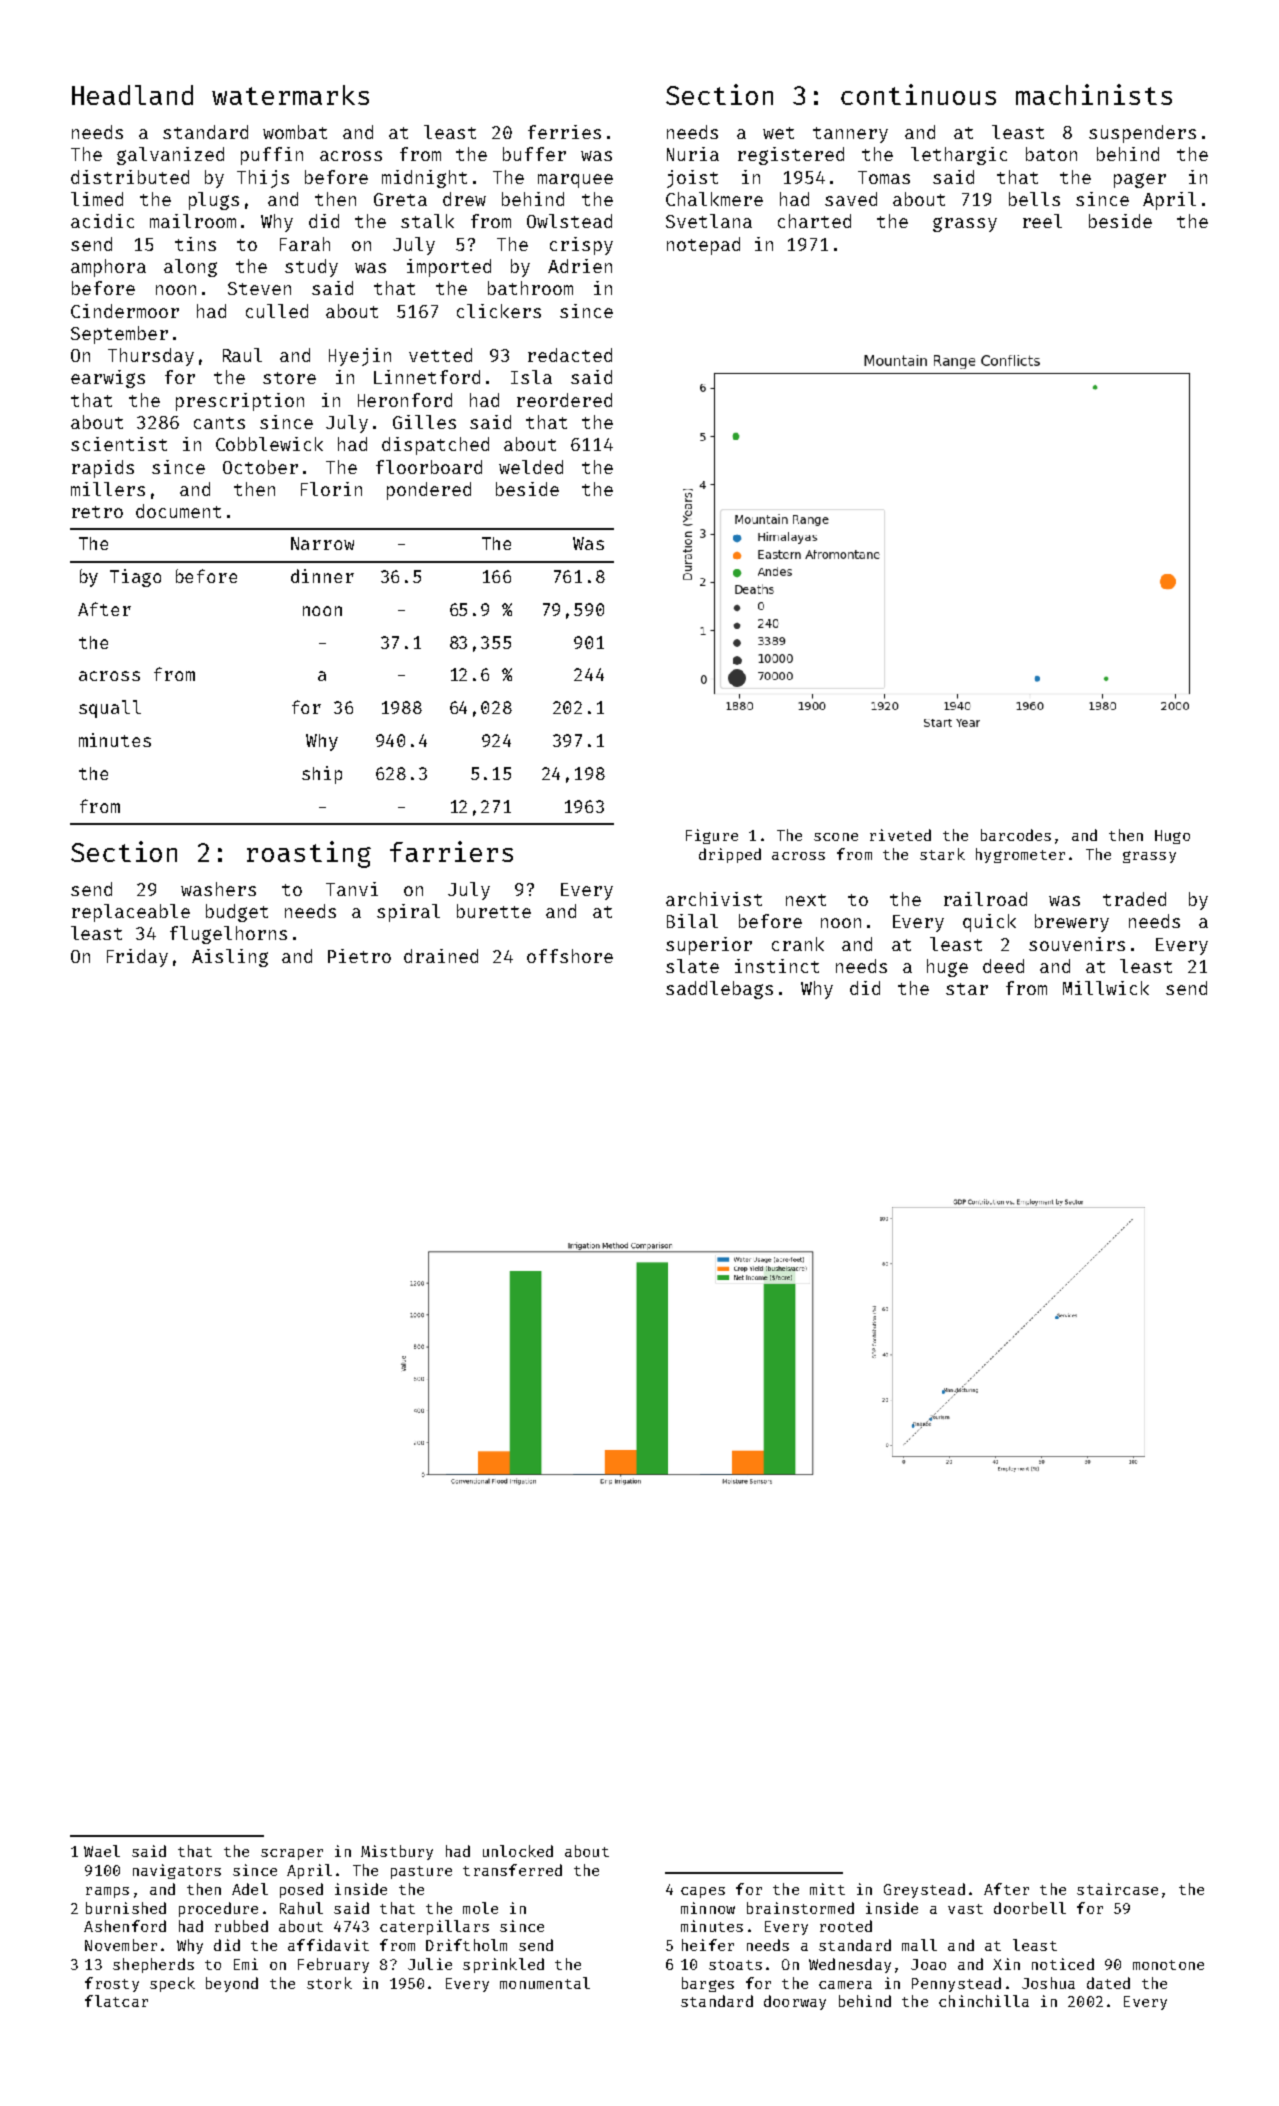  What do you see at coordinates (1140, 180) in the image?
I see `pager` at bounding box center [1140, 180].
